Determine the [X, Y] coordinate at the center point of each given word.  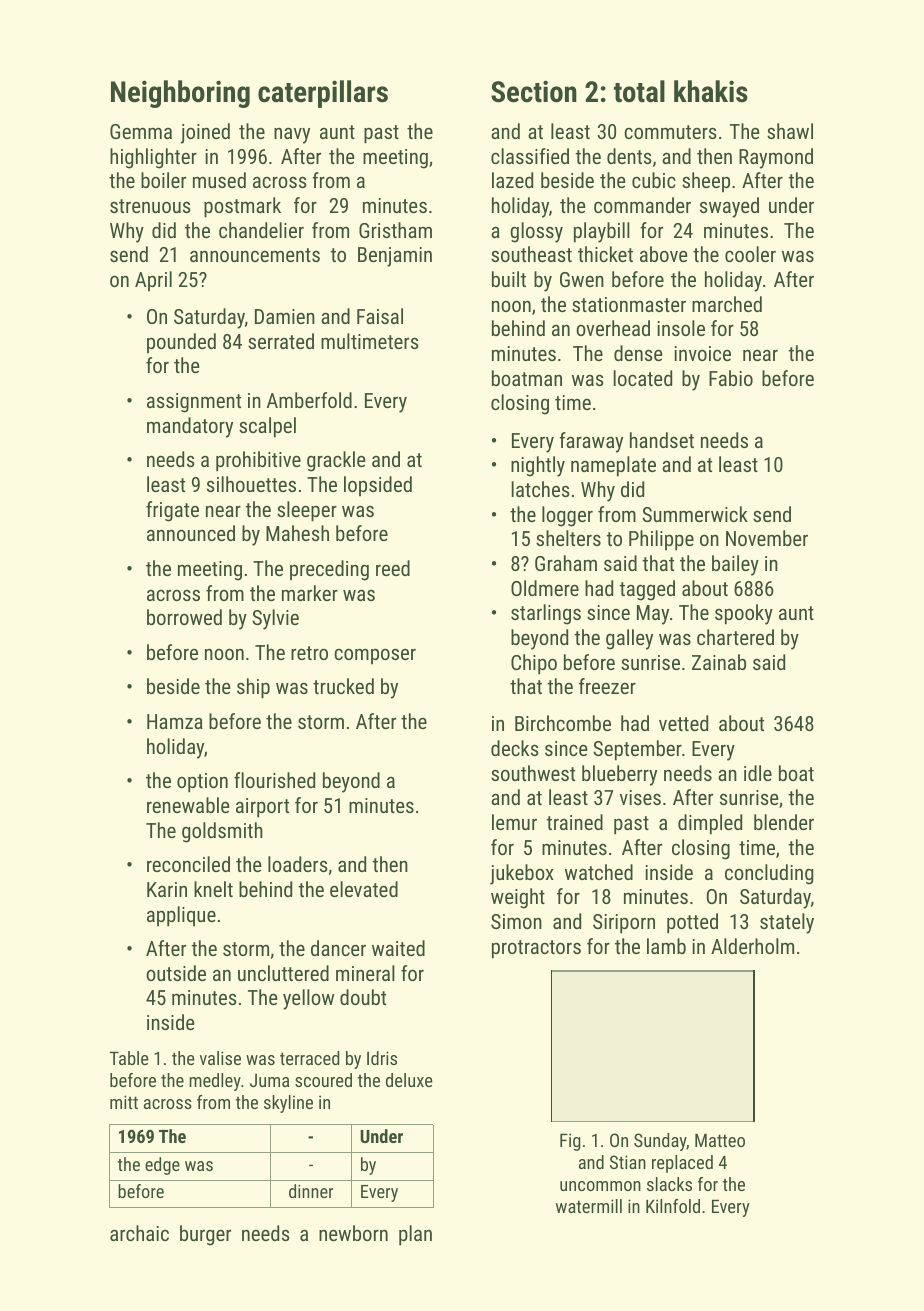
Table [129, 1058]
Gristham [395, 230]
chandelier [261, 230]
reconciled [188, 864]
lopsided [378, 486]
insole [681, 328]
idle [758, 773]
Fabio [731, 378]
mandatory [190, 427]
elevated [364, 889]
